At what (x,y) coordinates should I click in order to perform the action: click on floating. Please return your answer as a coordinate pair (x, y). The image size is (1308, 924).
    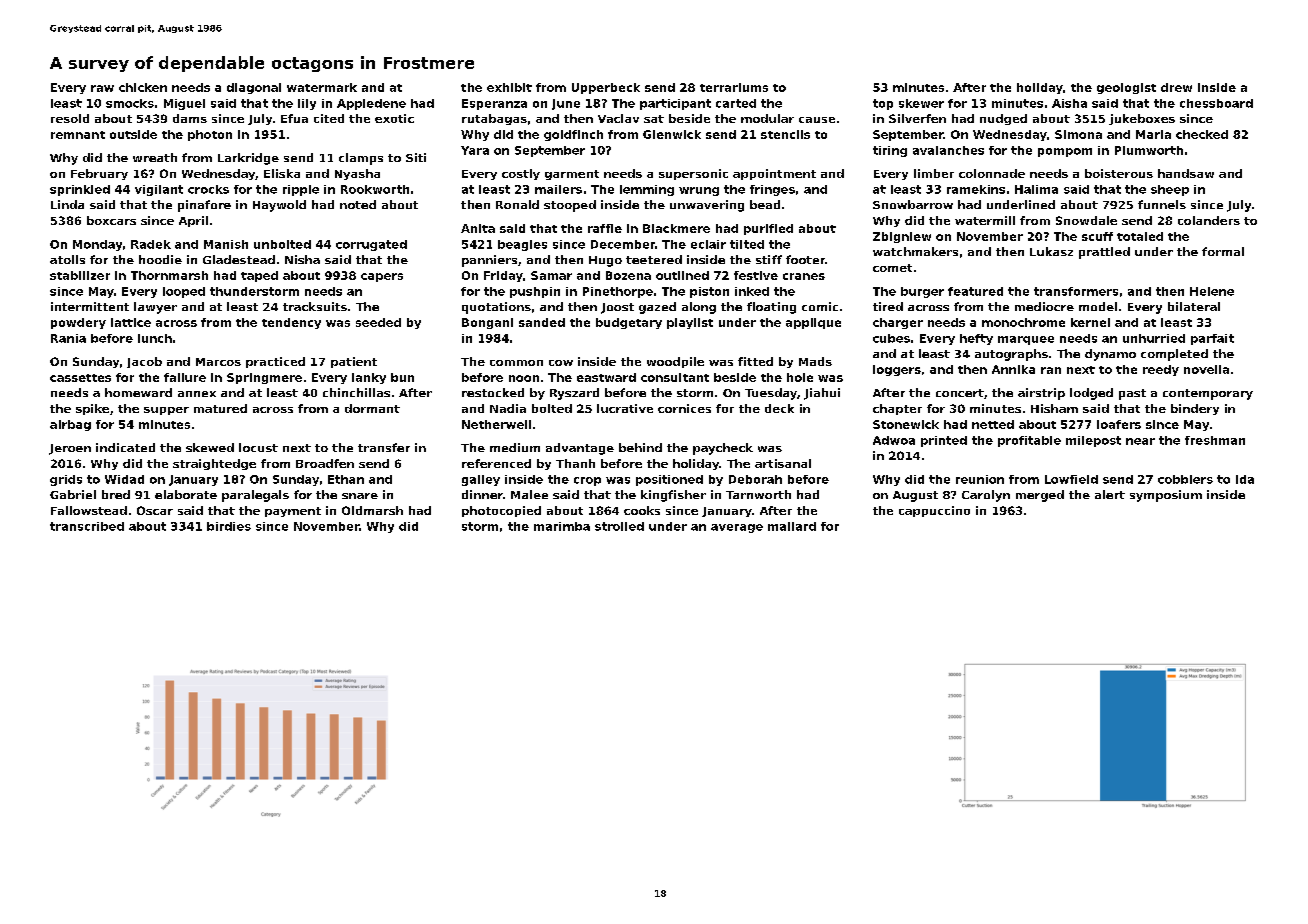
    Looking at the image, I should click on (771, 308).
